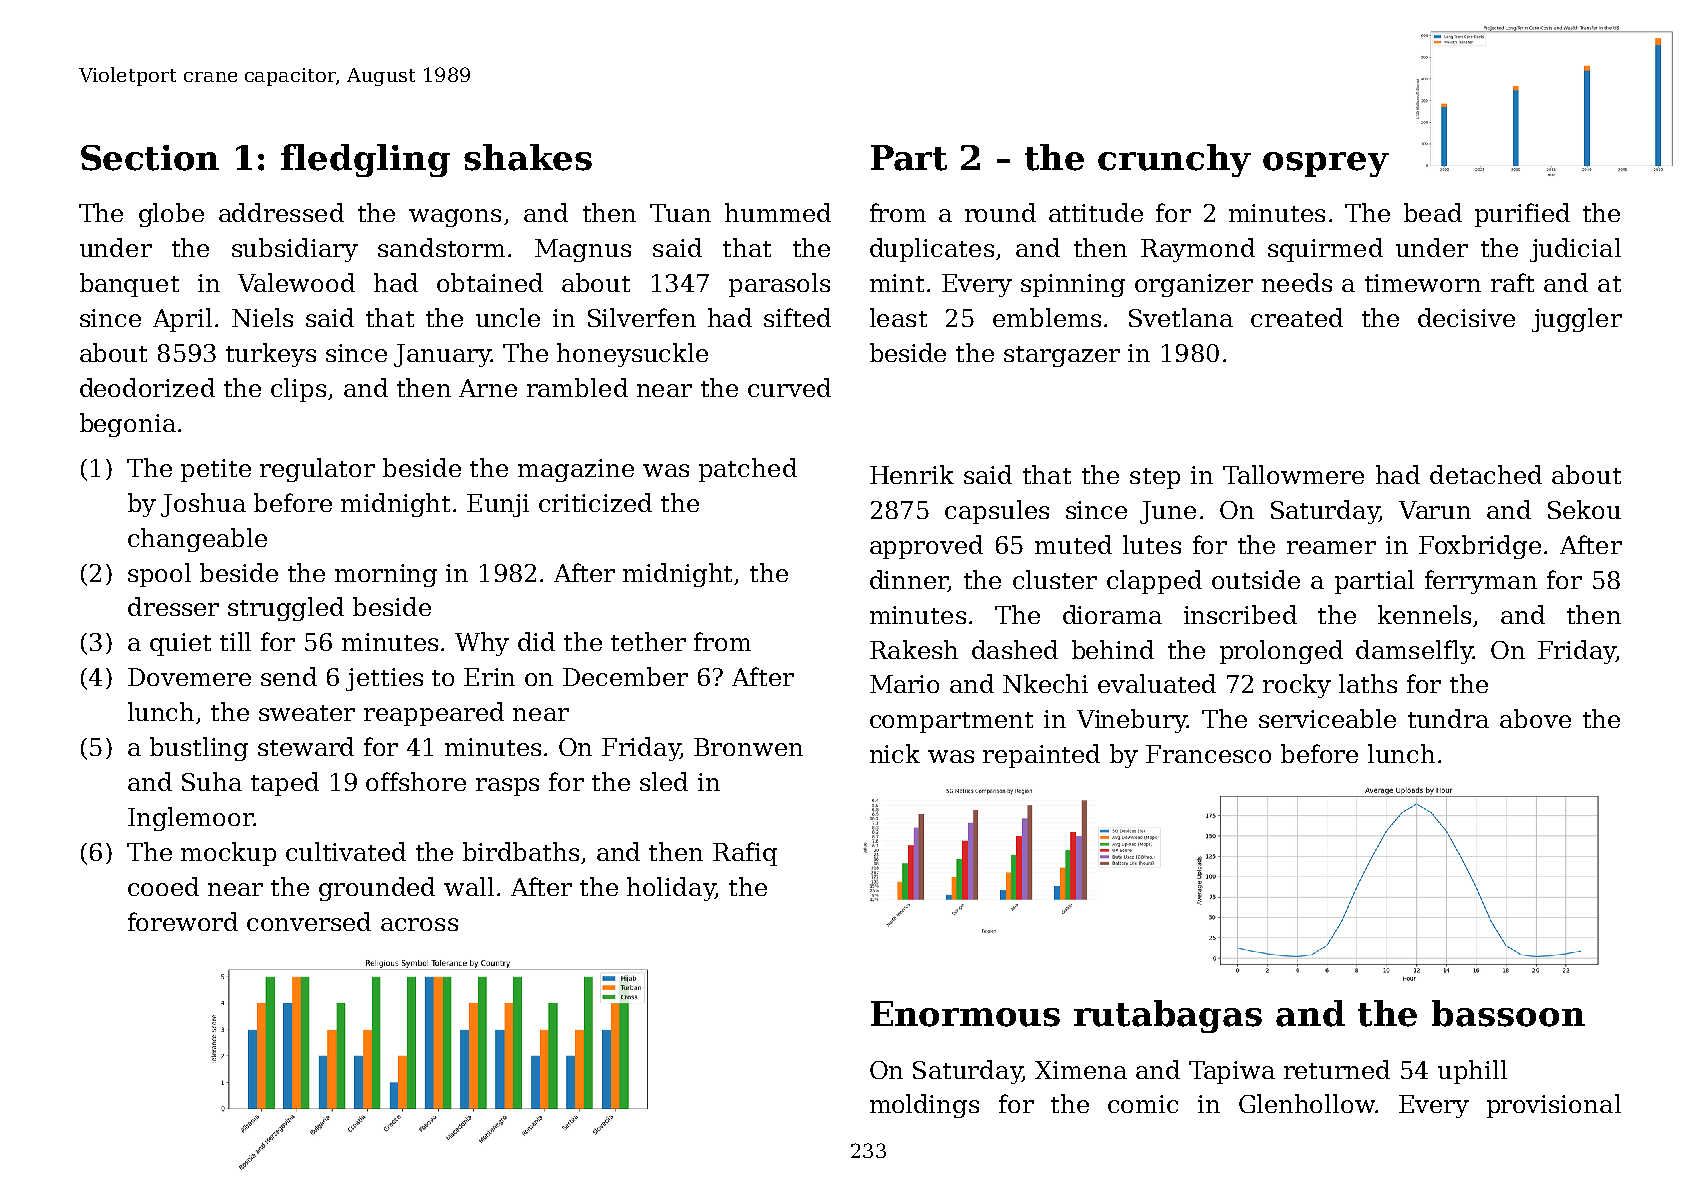  Describe the element at coordinates (1096, 212) in the image. I see `attitude` at that location.
